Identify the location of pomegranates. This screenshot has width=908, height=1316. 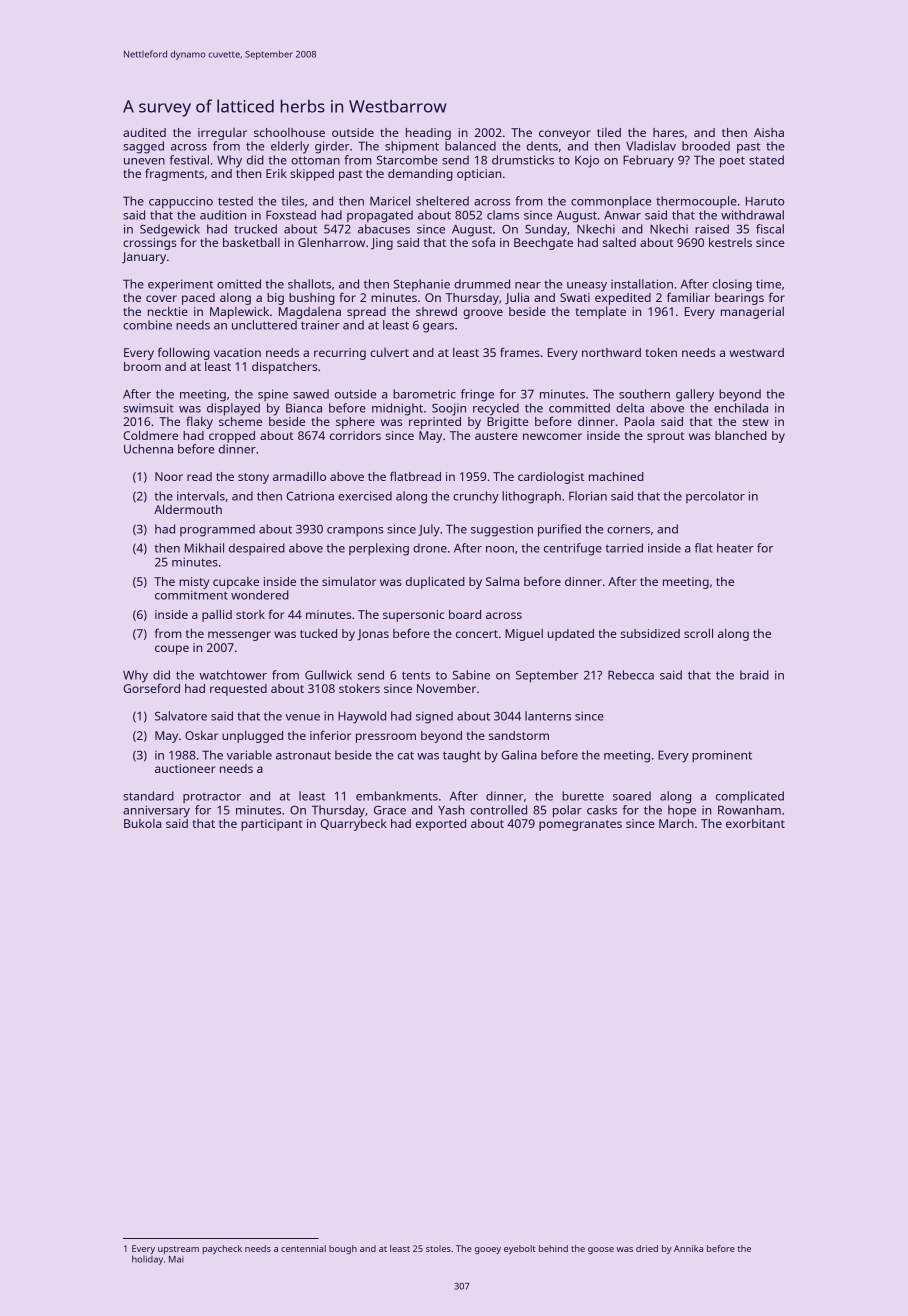
(580, 825).
